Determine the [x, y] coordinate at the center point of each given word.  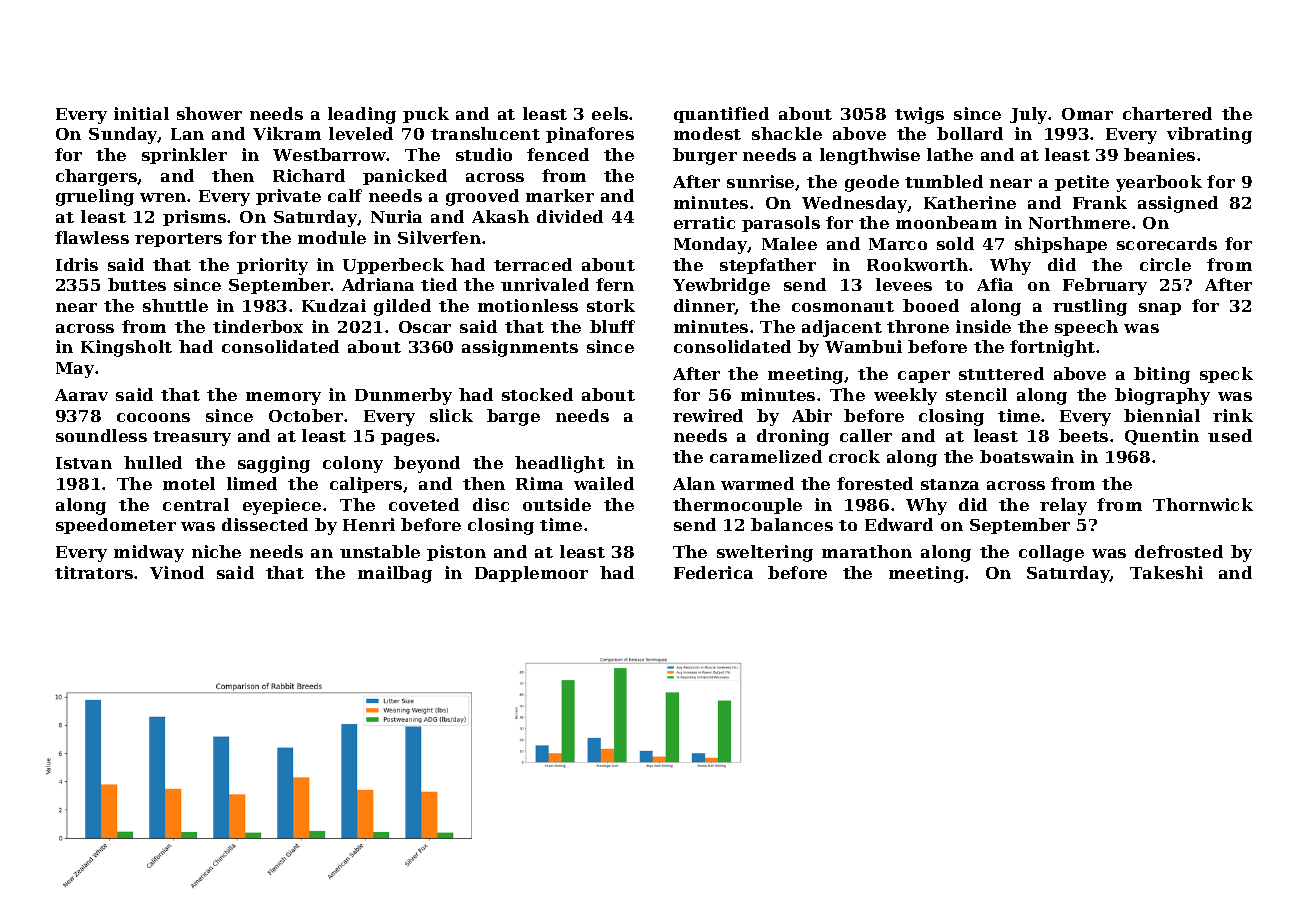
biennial [1162, 415]
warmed [757, 483]
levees [904, 284]
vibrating [1209, 135]
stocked [537, 394]
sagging [274, 464]
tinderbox [258, 326]
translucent [485, 133]
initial [141, 113]
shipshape [1061, 245]
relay [1063, 506]
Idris [77, 264]
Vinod [177, 572]
